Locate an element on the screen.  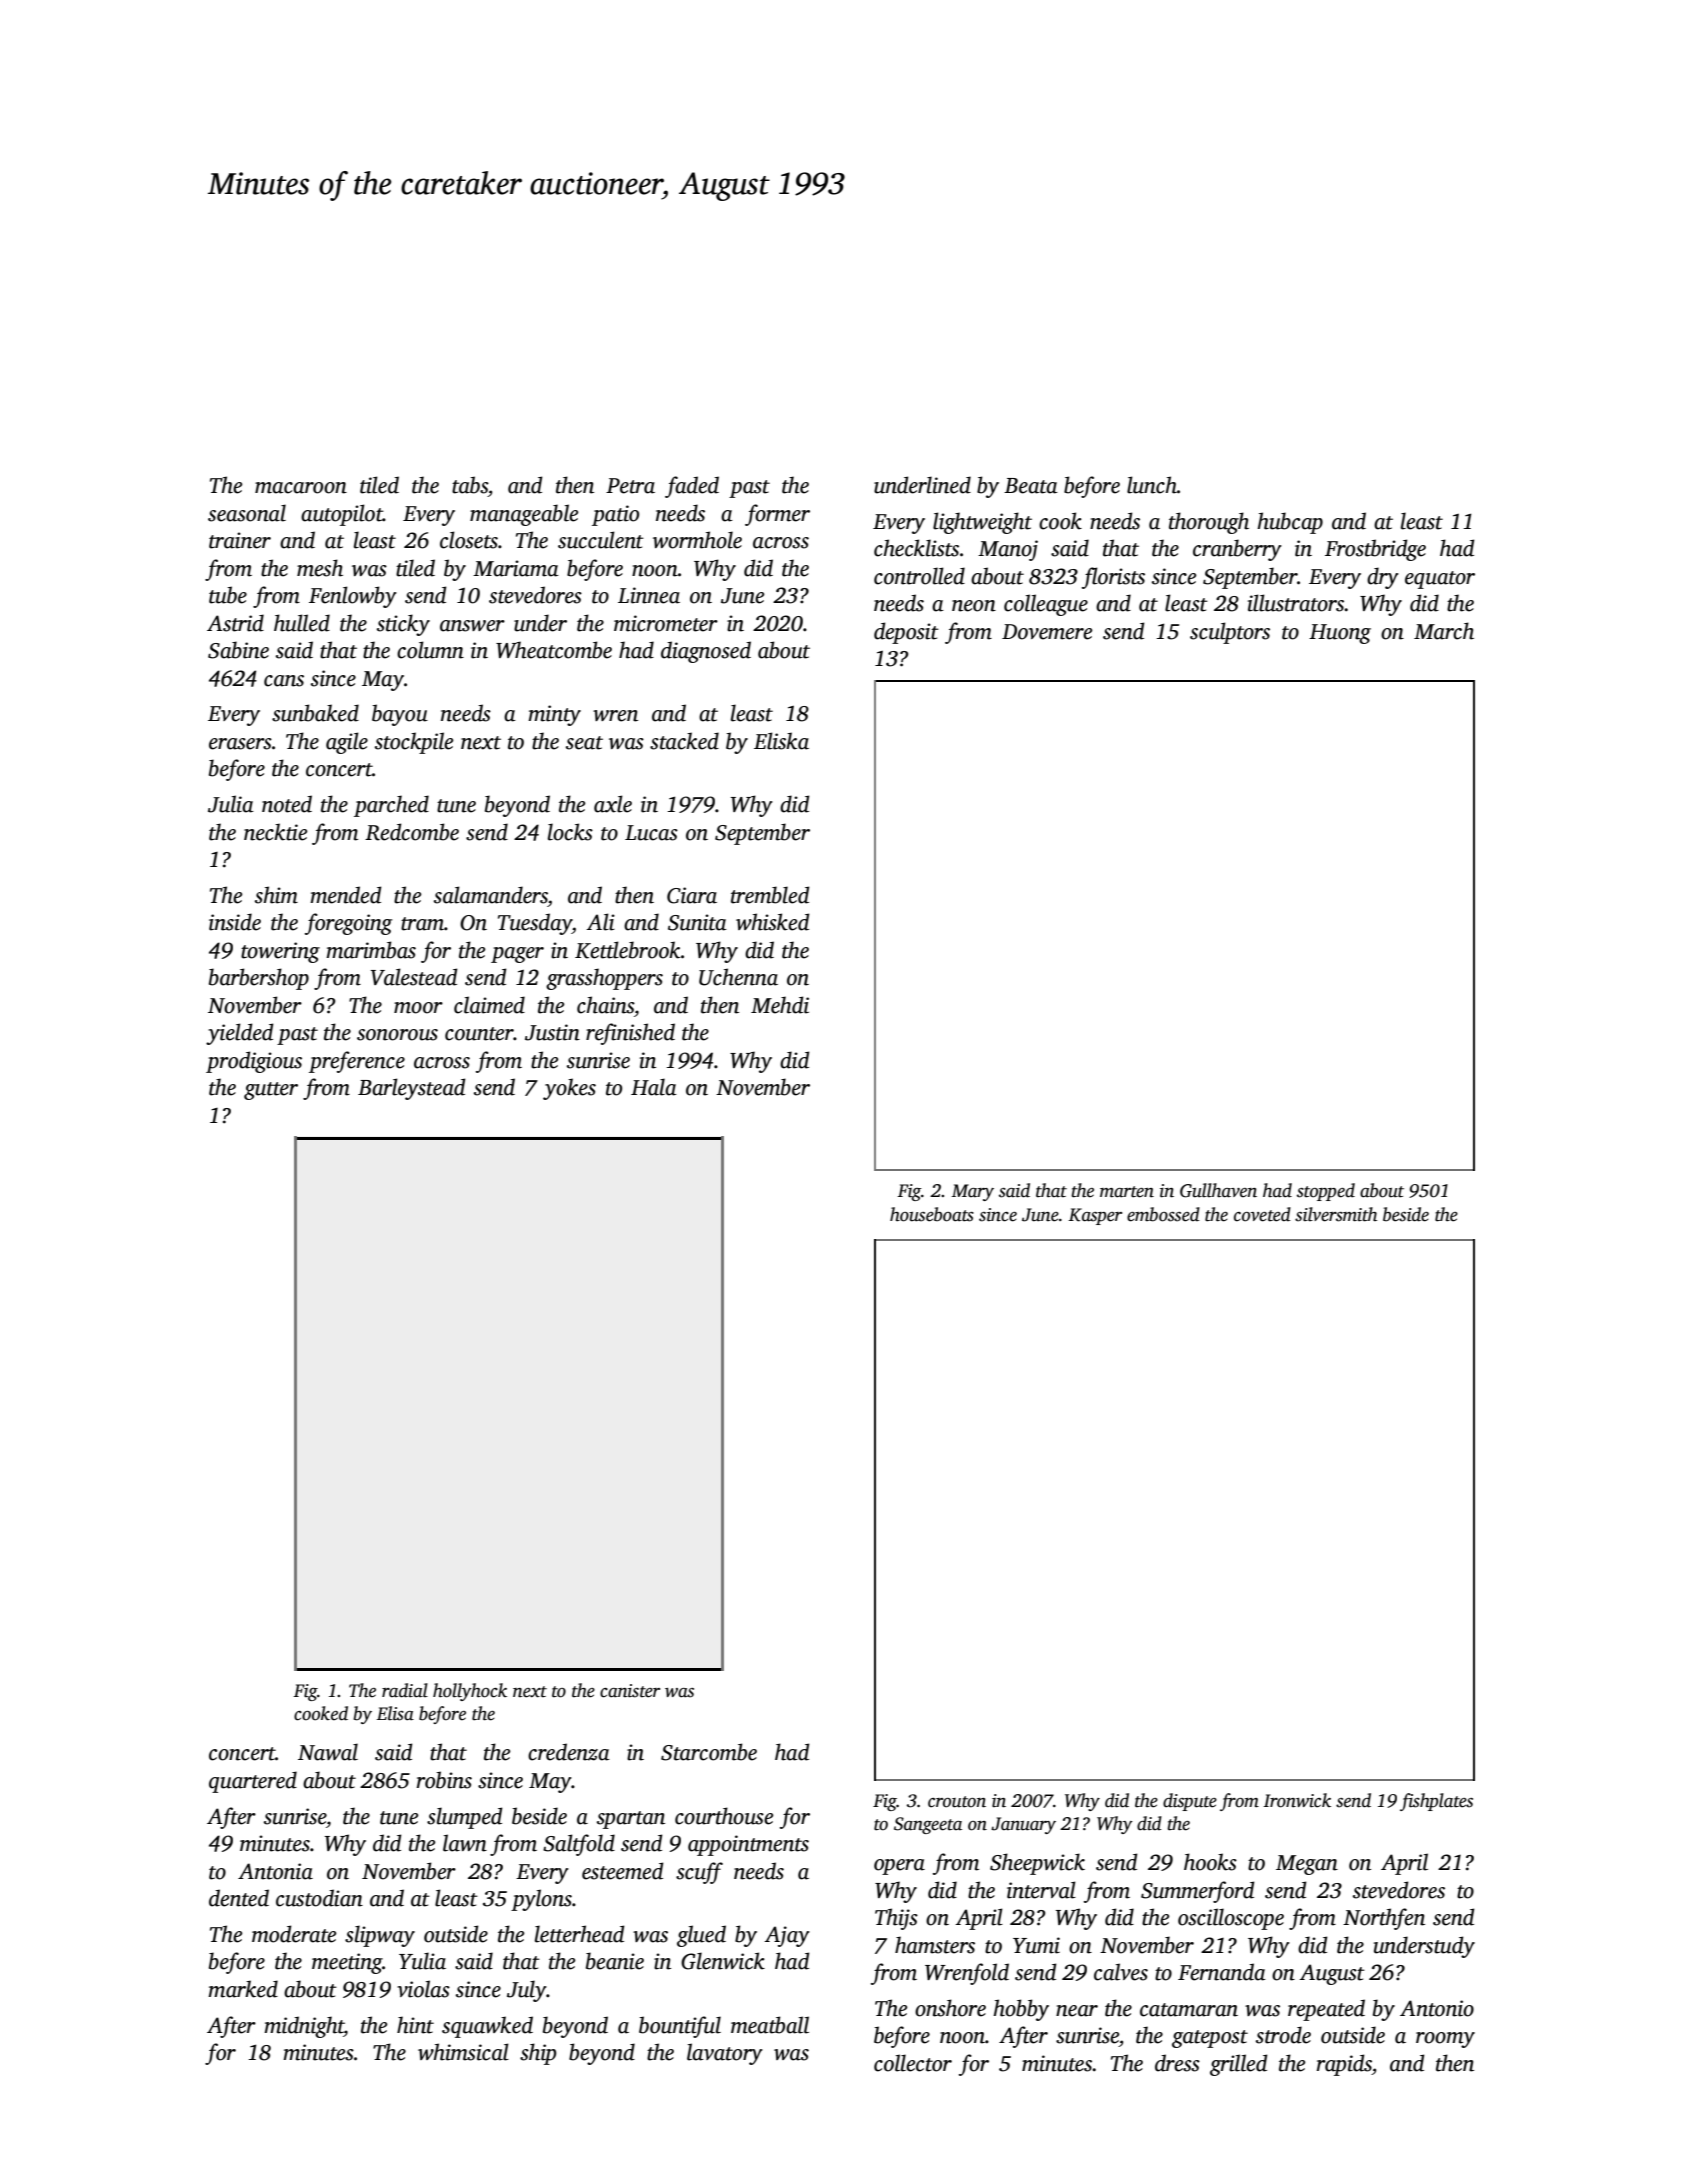
Mary is located at coordinates (973, 1192).
